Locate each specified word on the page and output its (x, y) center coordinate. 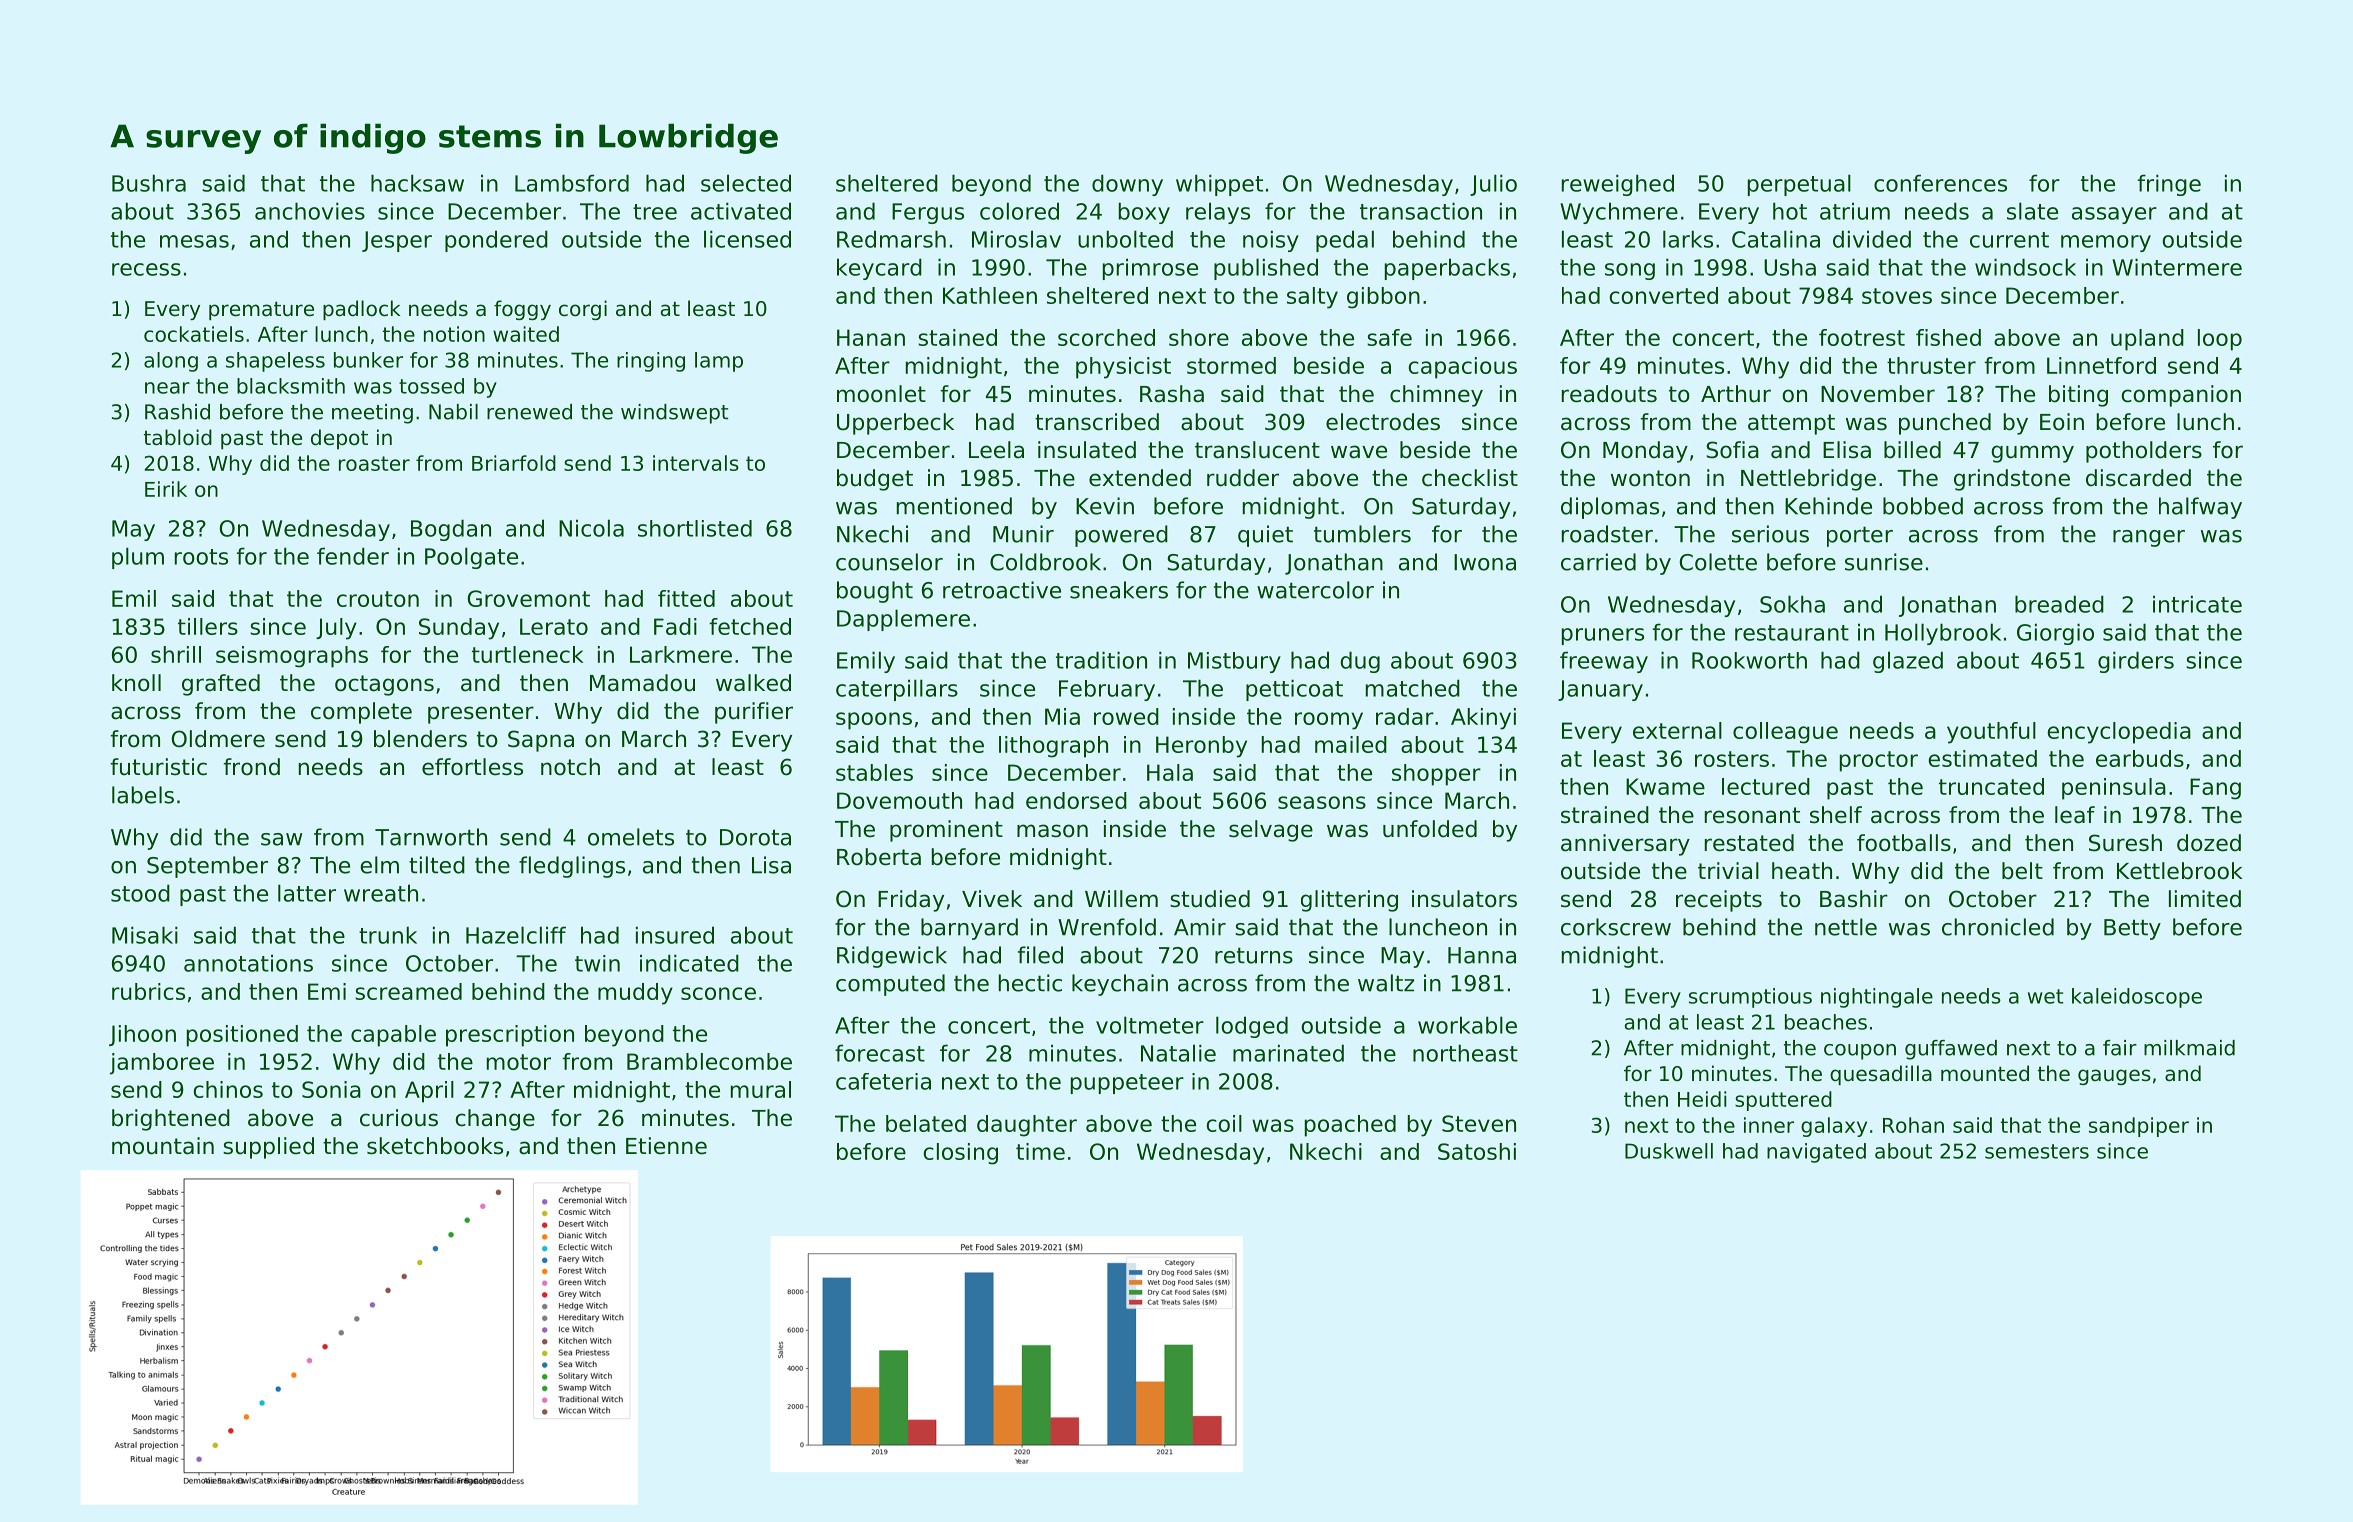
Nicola (591, 528)
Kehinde (1828, 506)
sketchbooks (435, 1146)
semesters (2037, 1151)
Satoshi (1477, 1151)
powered (1121, 536)
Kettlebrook (2180, 871)
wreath (381, 893)
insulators (1464, 899)
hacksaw (417, 183)
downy (1127, 185)
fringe (2169, 185)
